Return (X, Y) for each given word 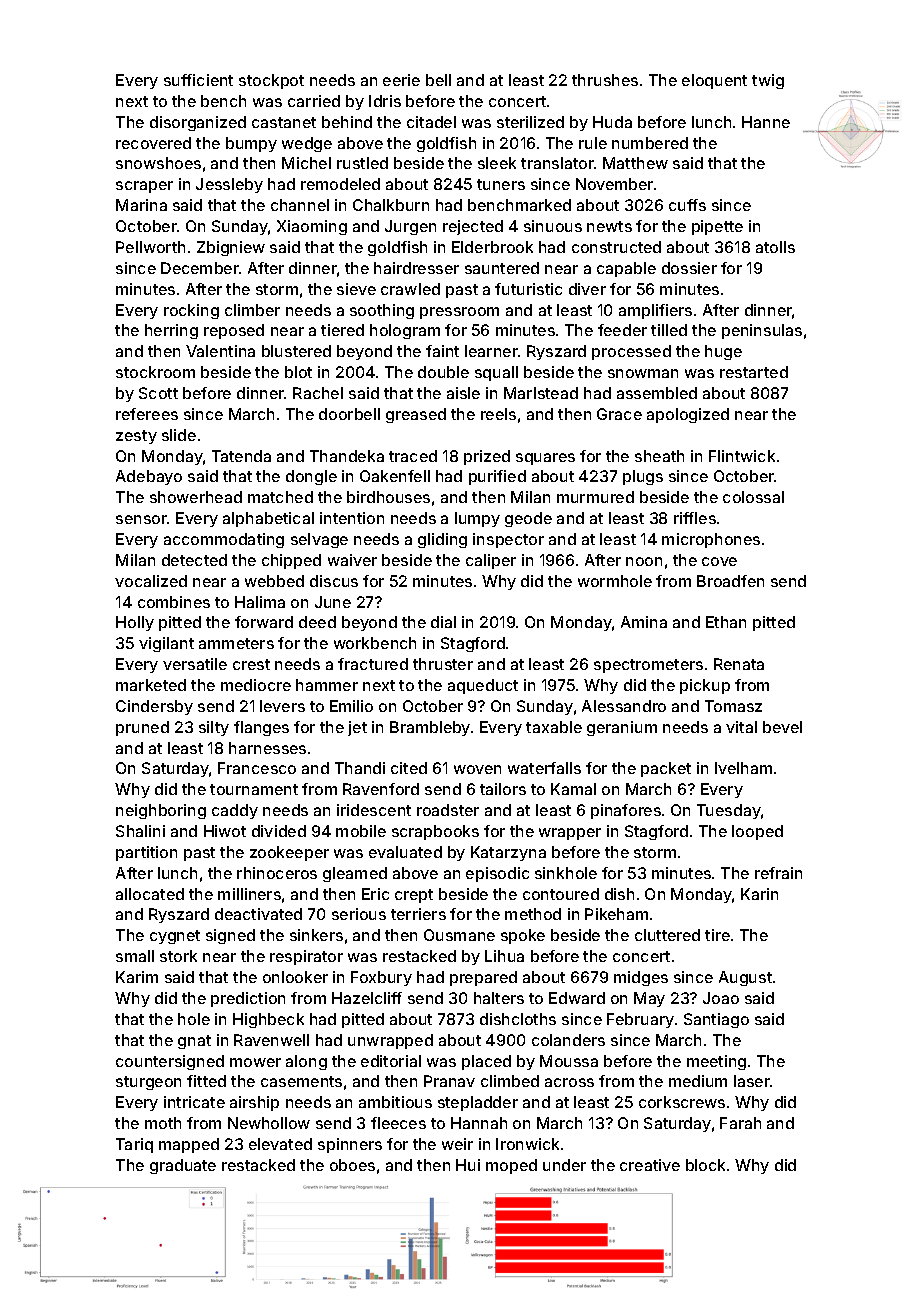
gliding (442, 540)
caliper (491, 561)
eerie (401, 80)
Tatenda (241, 456)
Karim (137, 977)
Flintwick (742, 456)
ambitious (395, 1102)
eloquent (714, 81)
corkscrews (682, 1102)
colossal (753, 497)
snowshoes (158, 163)
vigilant (166, 644)
